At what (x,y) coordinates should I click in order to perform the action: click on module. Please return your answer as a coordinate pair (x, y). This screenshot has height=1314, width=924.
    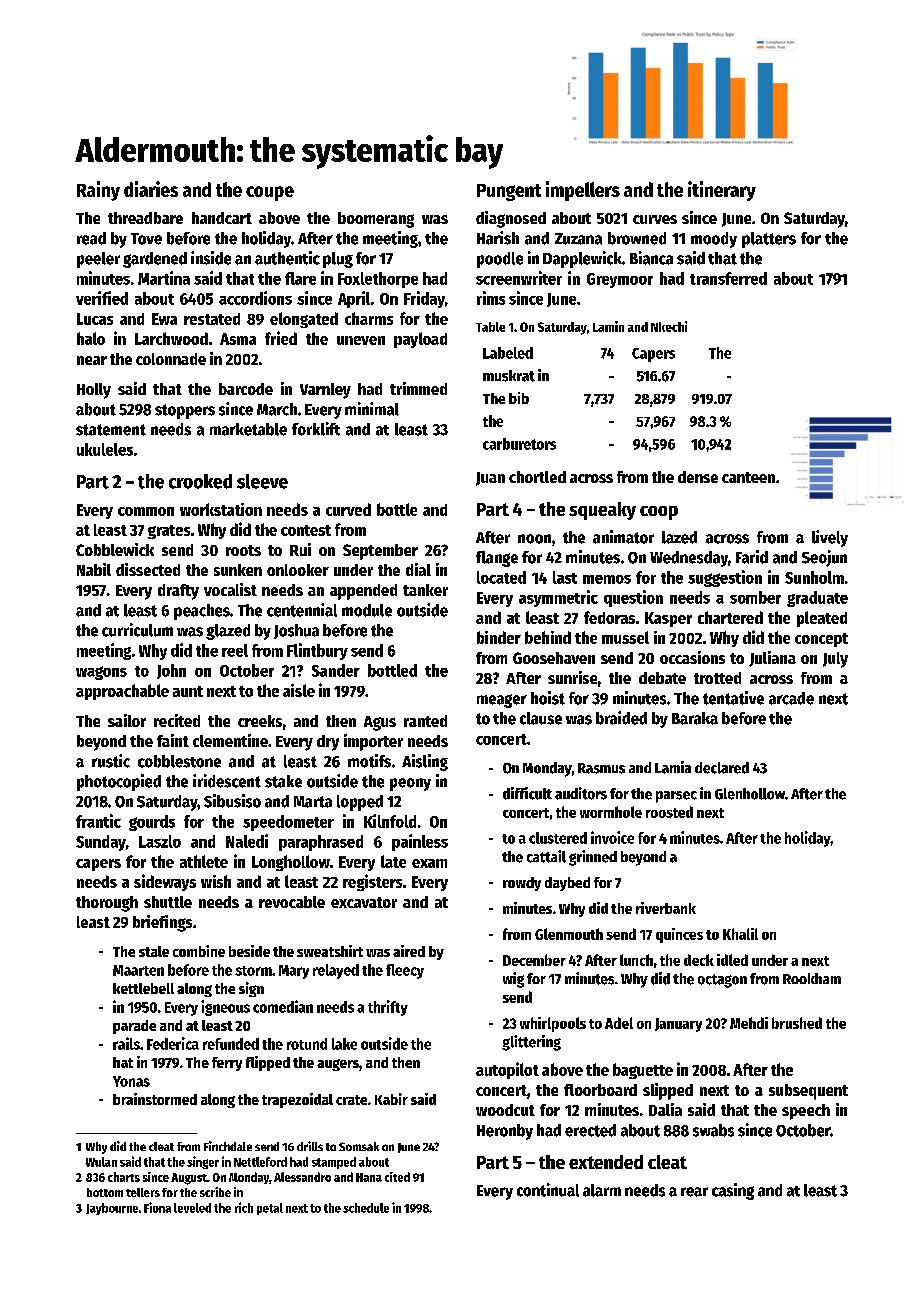
    Looking at the image, I should click on (367, 610).
